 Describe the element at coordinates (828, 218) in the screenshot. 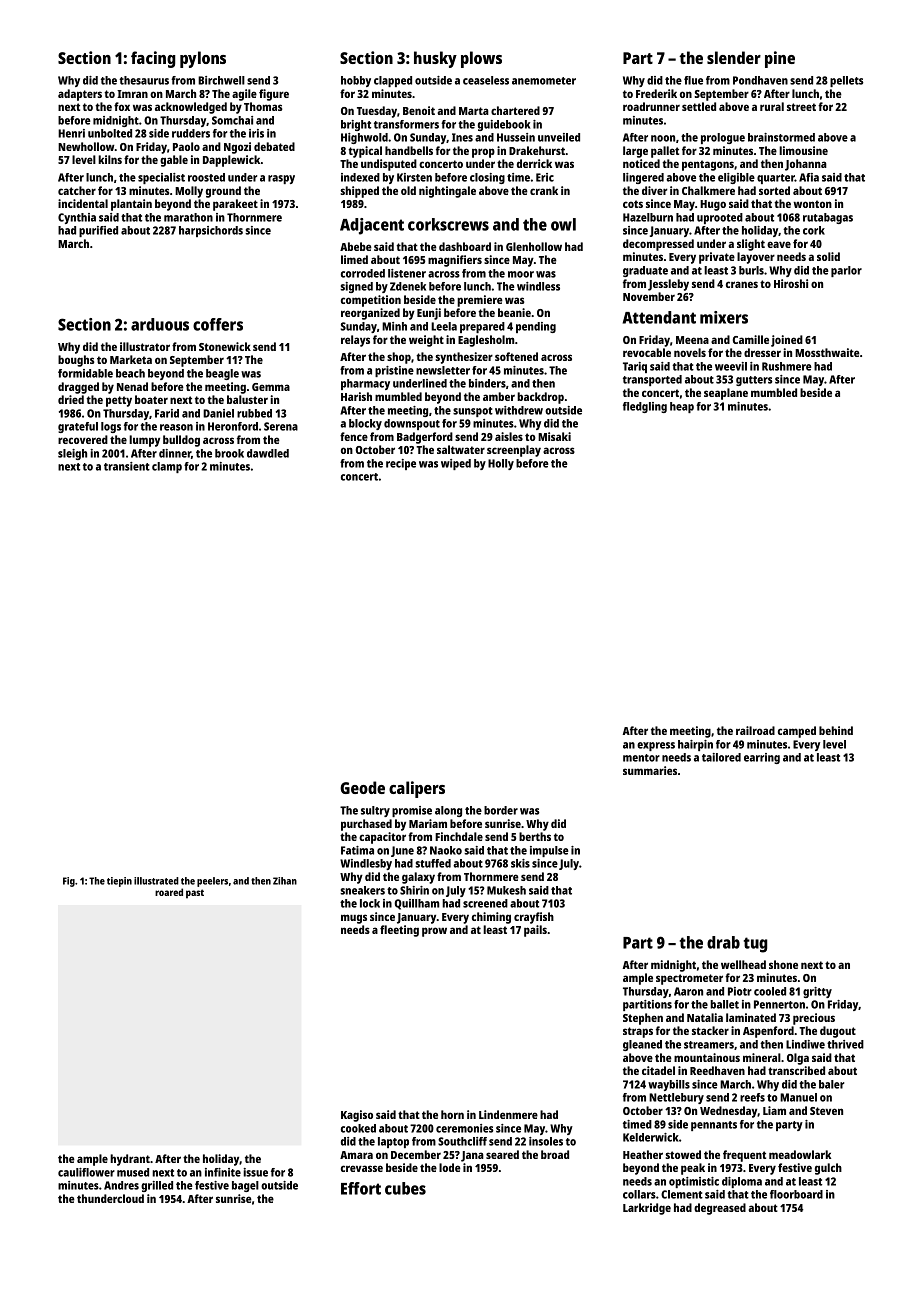

I see `rutabagas` at that location.
